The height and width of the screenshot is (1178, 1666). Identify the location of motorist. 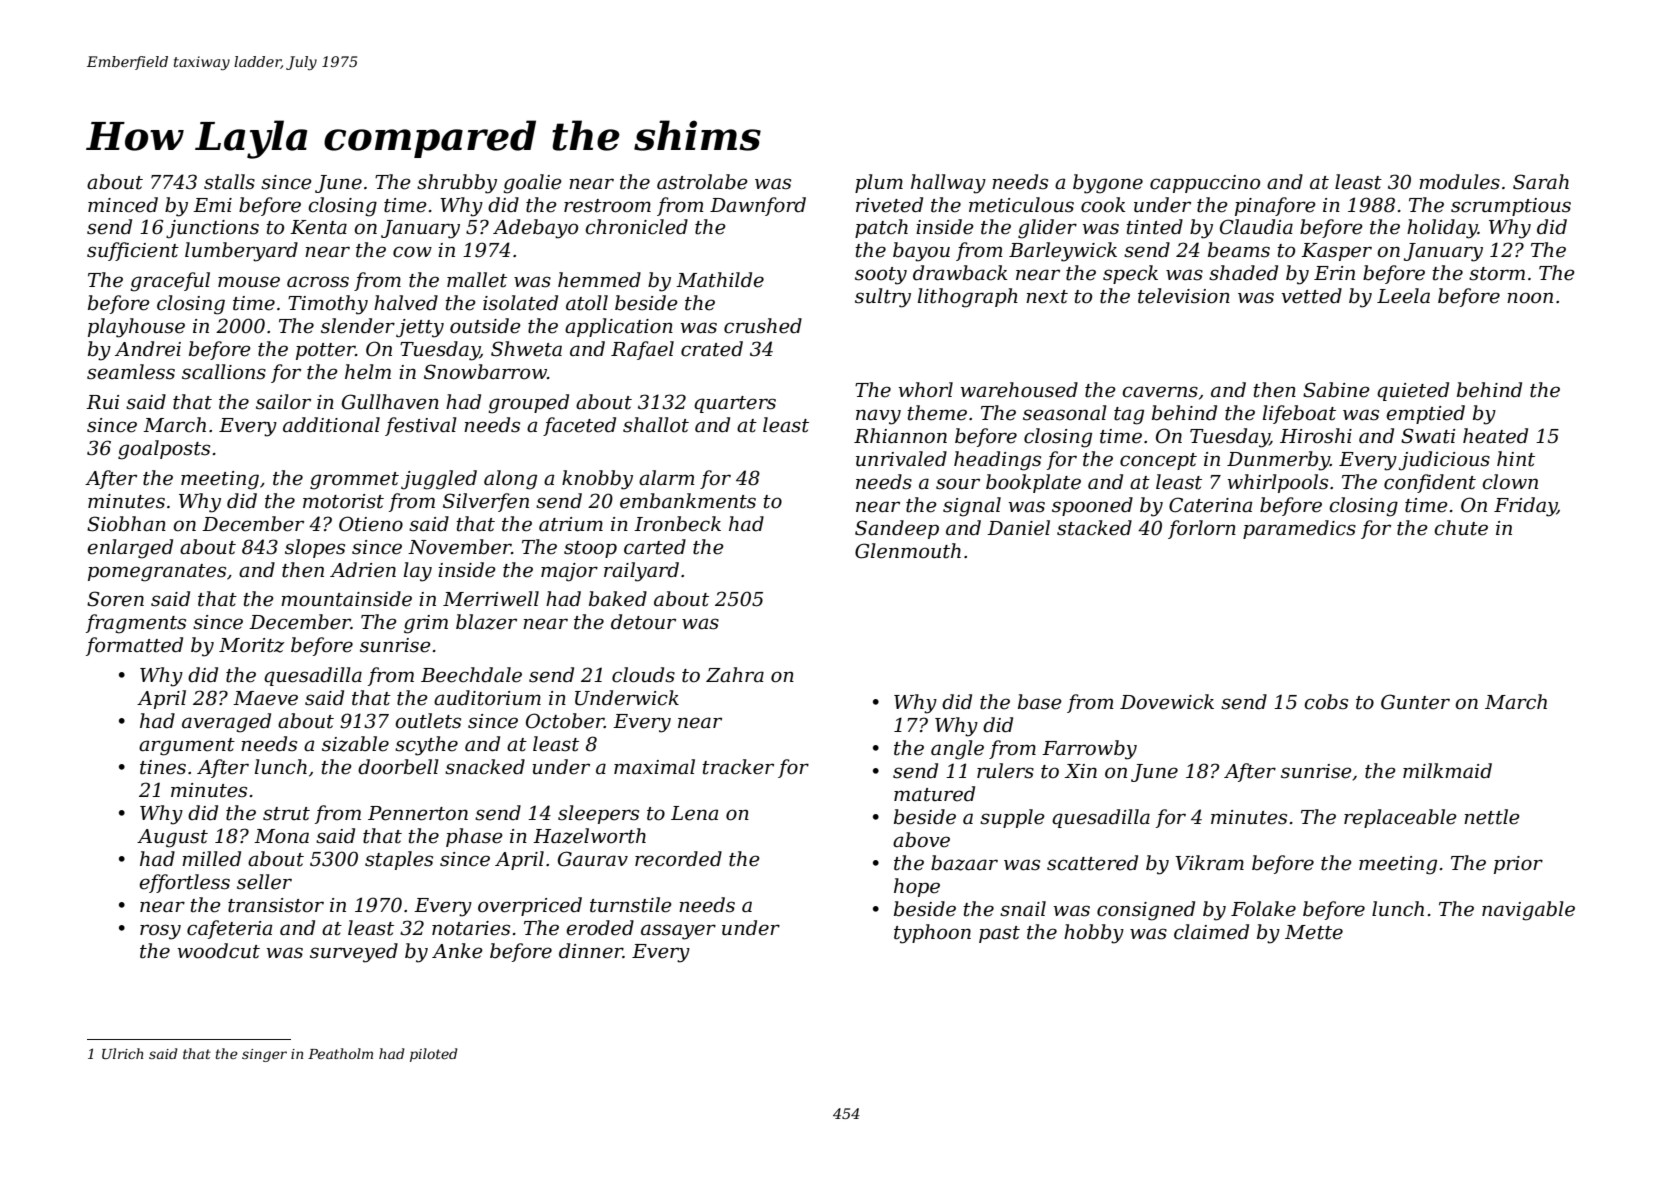
(343, 501).
